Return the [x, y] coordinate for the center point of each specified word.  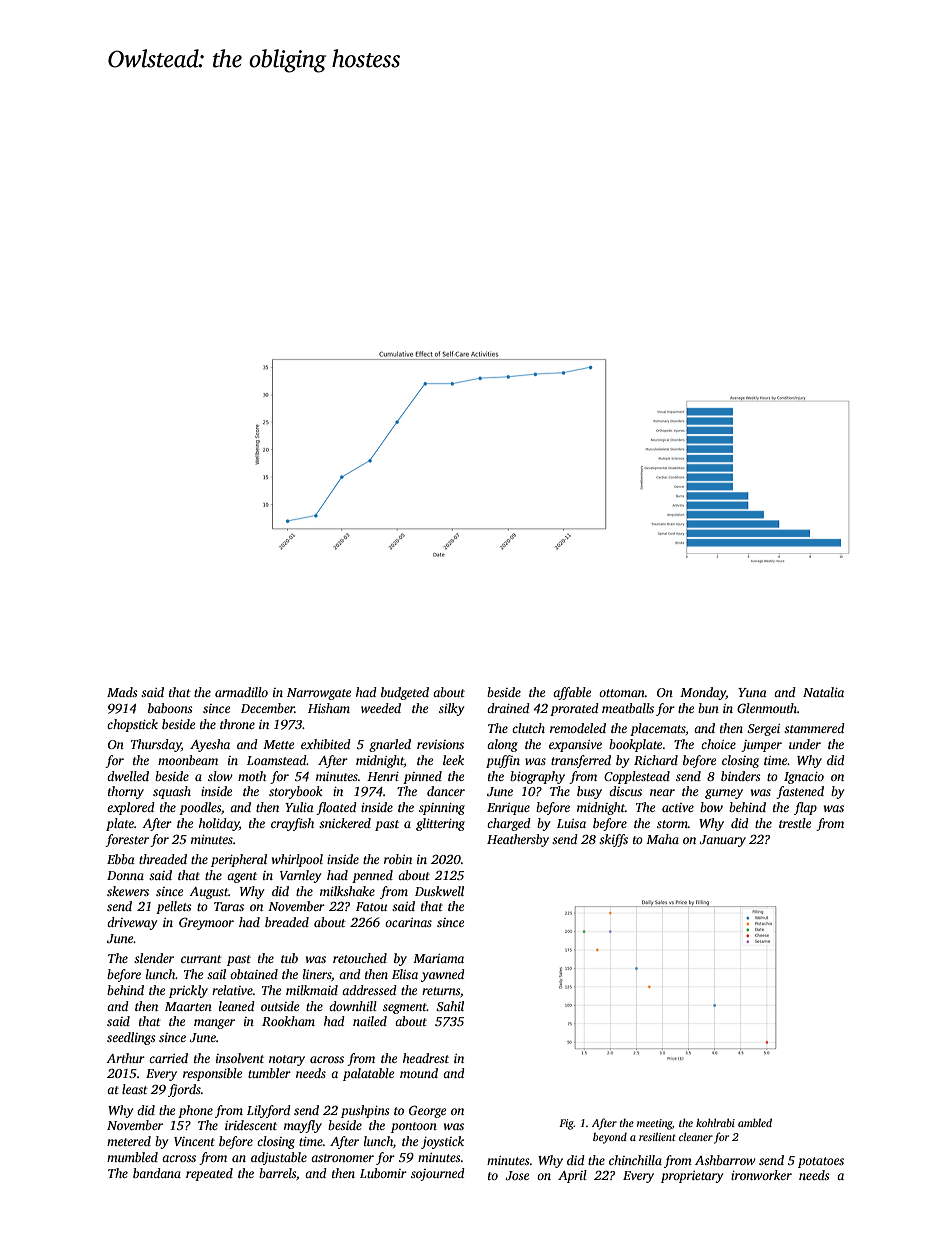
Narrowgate [319, 694]
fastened [800, 792]
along [502, 745]
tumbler [269, 1073]
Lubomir [383, 1173]
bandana [157, 1173]
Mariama [438, 958]
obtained [254, 974]
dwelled [128, 776]
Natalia [823, 692]
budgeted [405, 693]
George [427, 1111]
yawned [443, 975]
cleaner [696, 1136]
